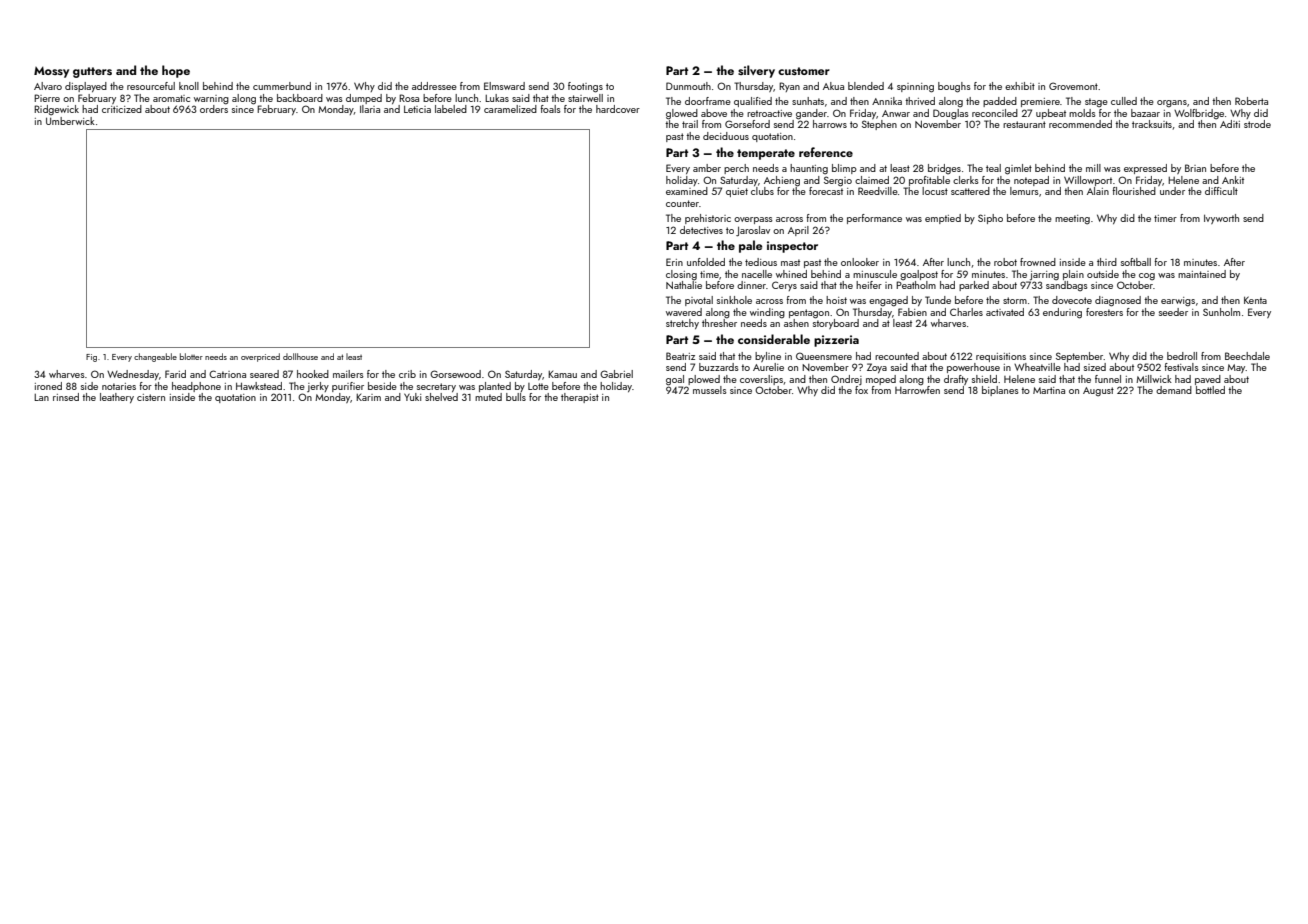  Describe the element at coordinates (756, 71) in the screenshot. I see `silvery` at that location.
